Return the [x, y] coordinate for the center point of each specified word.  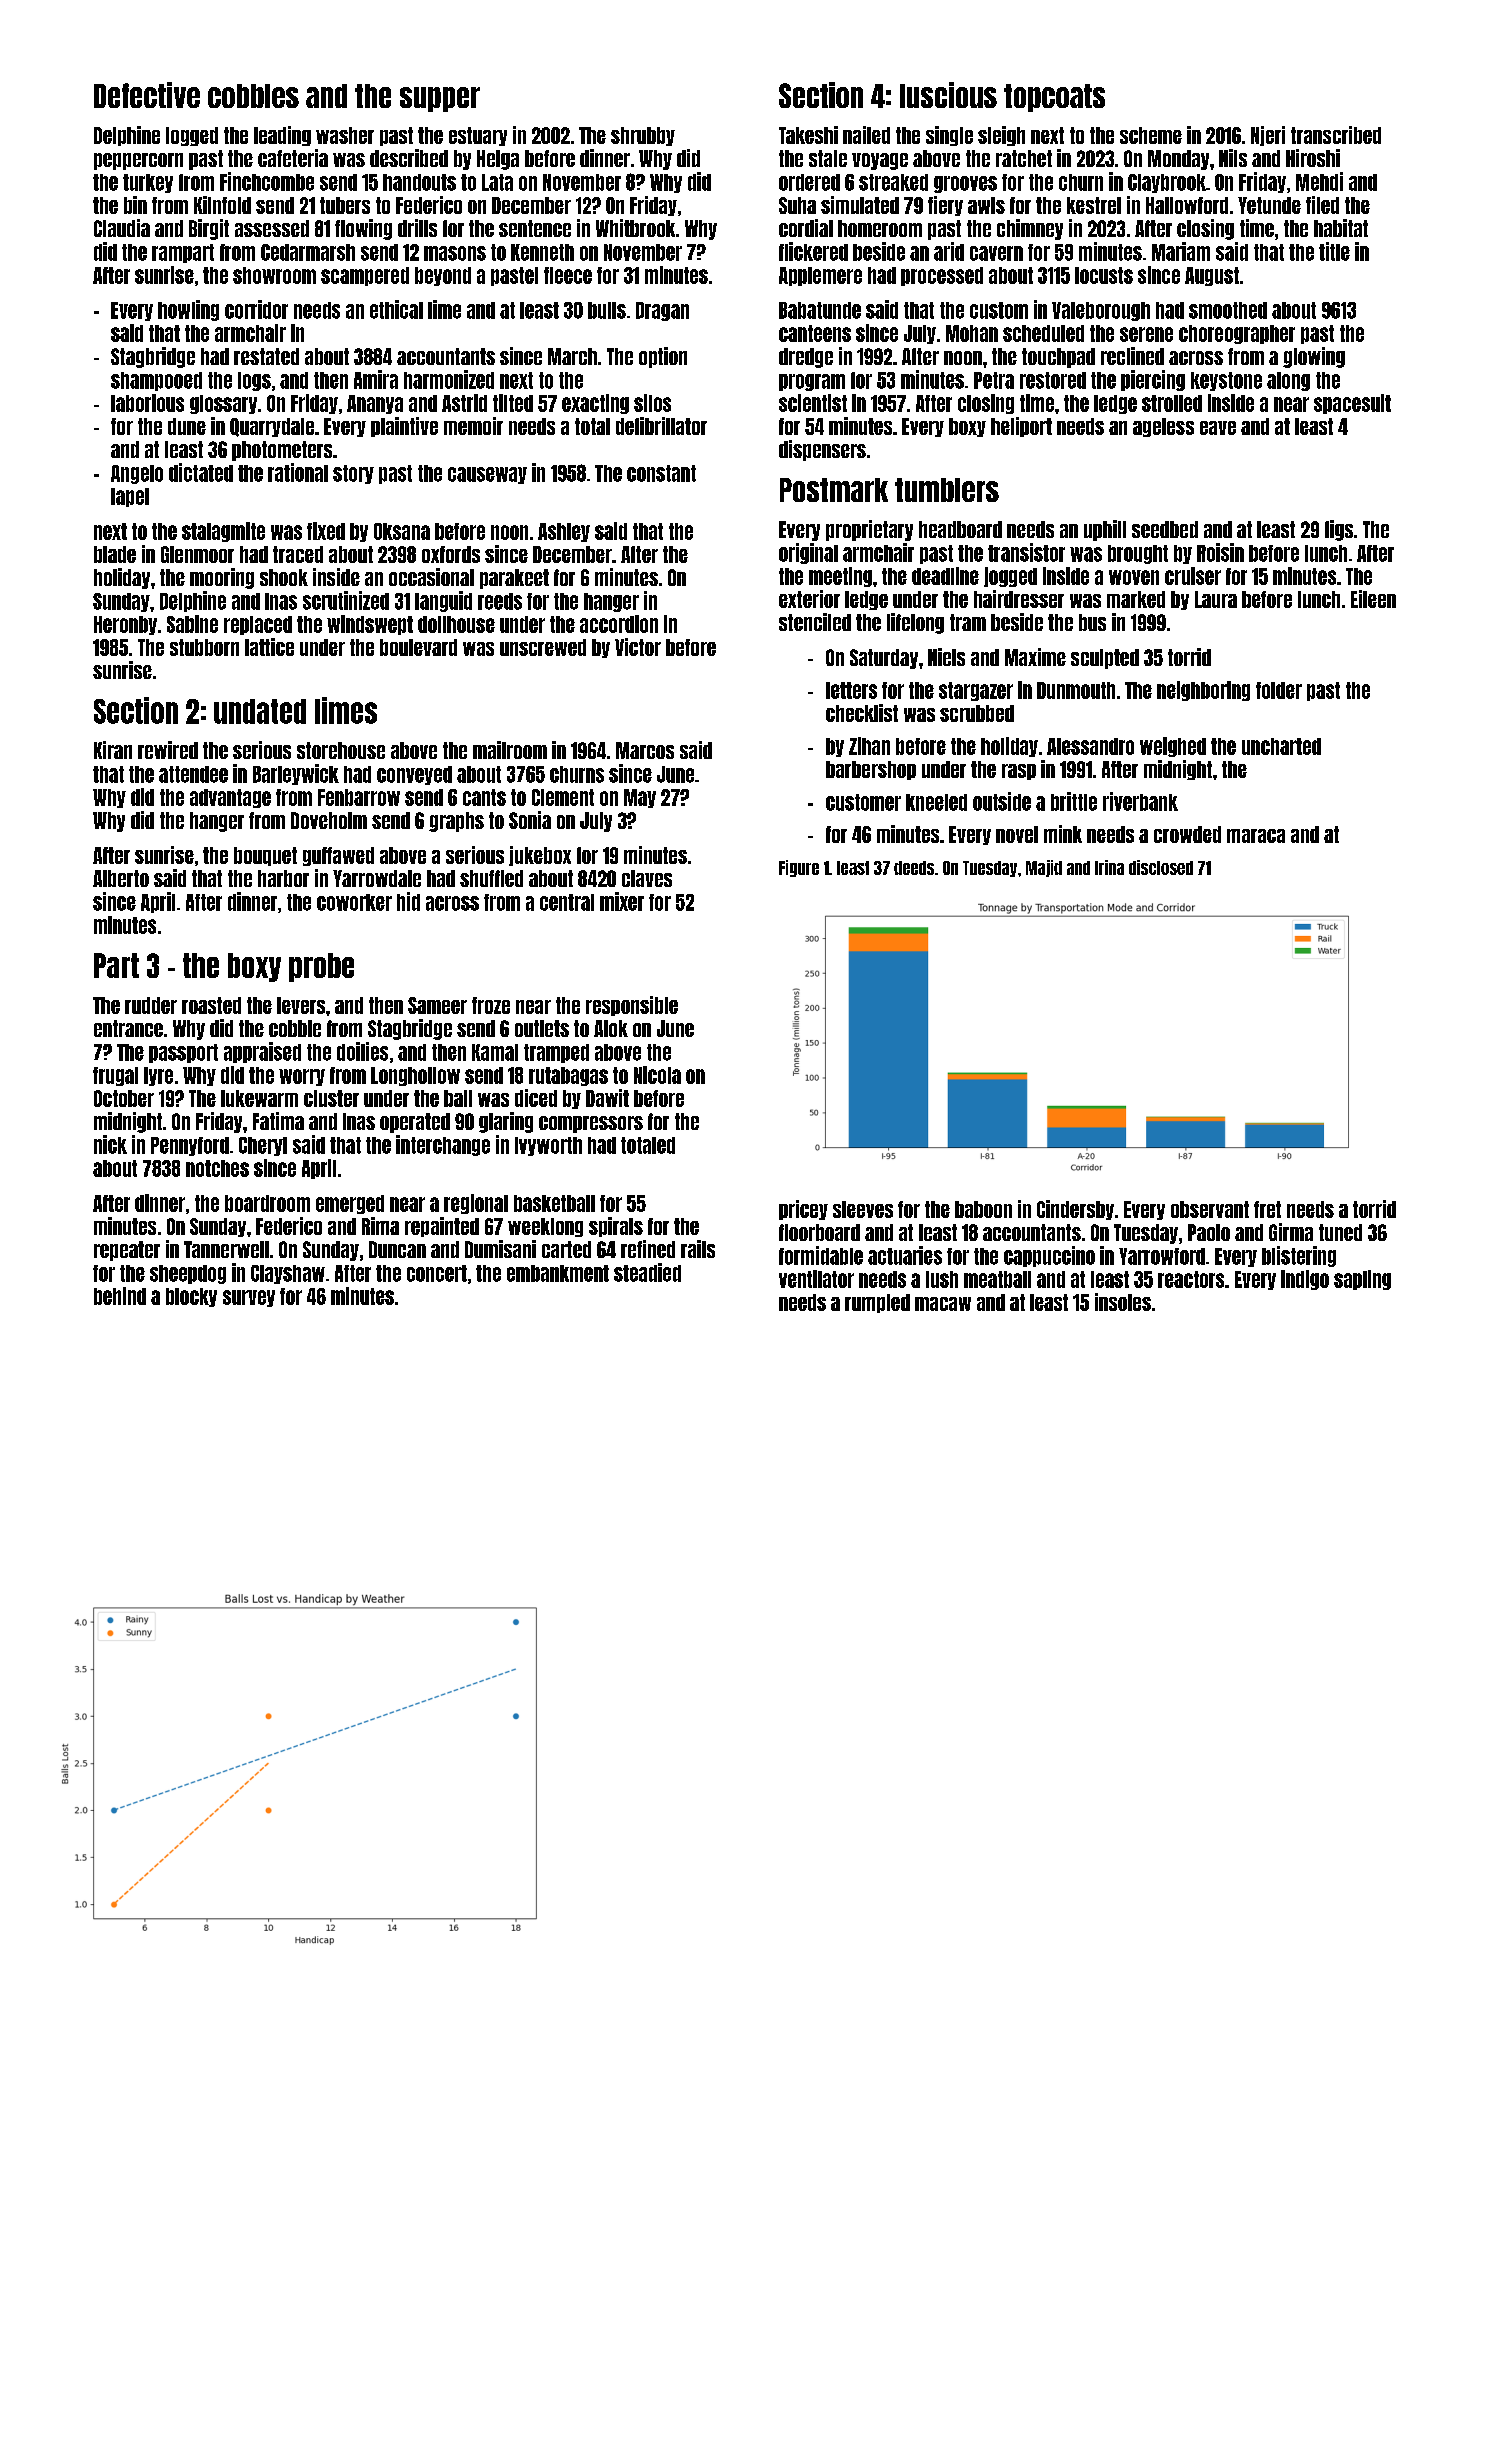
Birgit [209, 229]
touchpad [1058, 358]
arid [949, 251]
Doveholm [329, 820]
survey [249, 1298]
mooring [222, 578]
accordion [619, 624]
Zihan [869, 746]
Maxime [1035, 657]
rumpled [877, 1303]
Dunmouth [1076, 690]
